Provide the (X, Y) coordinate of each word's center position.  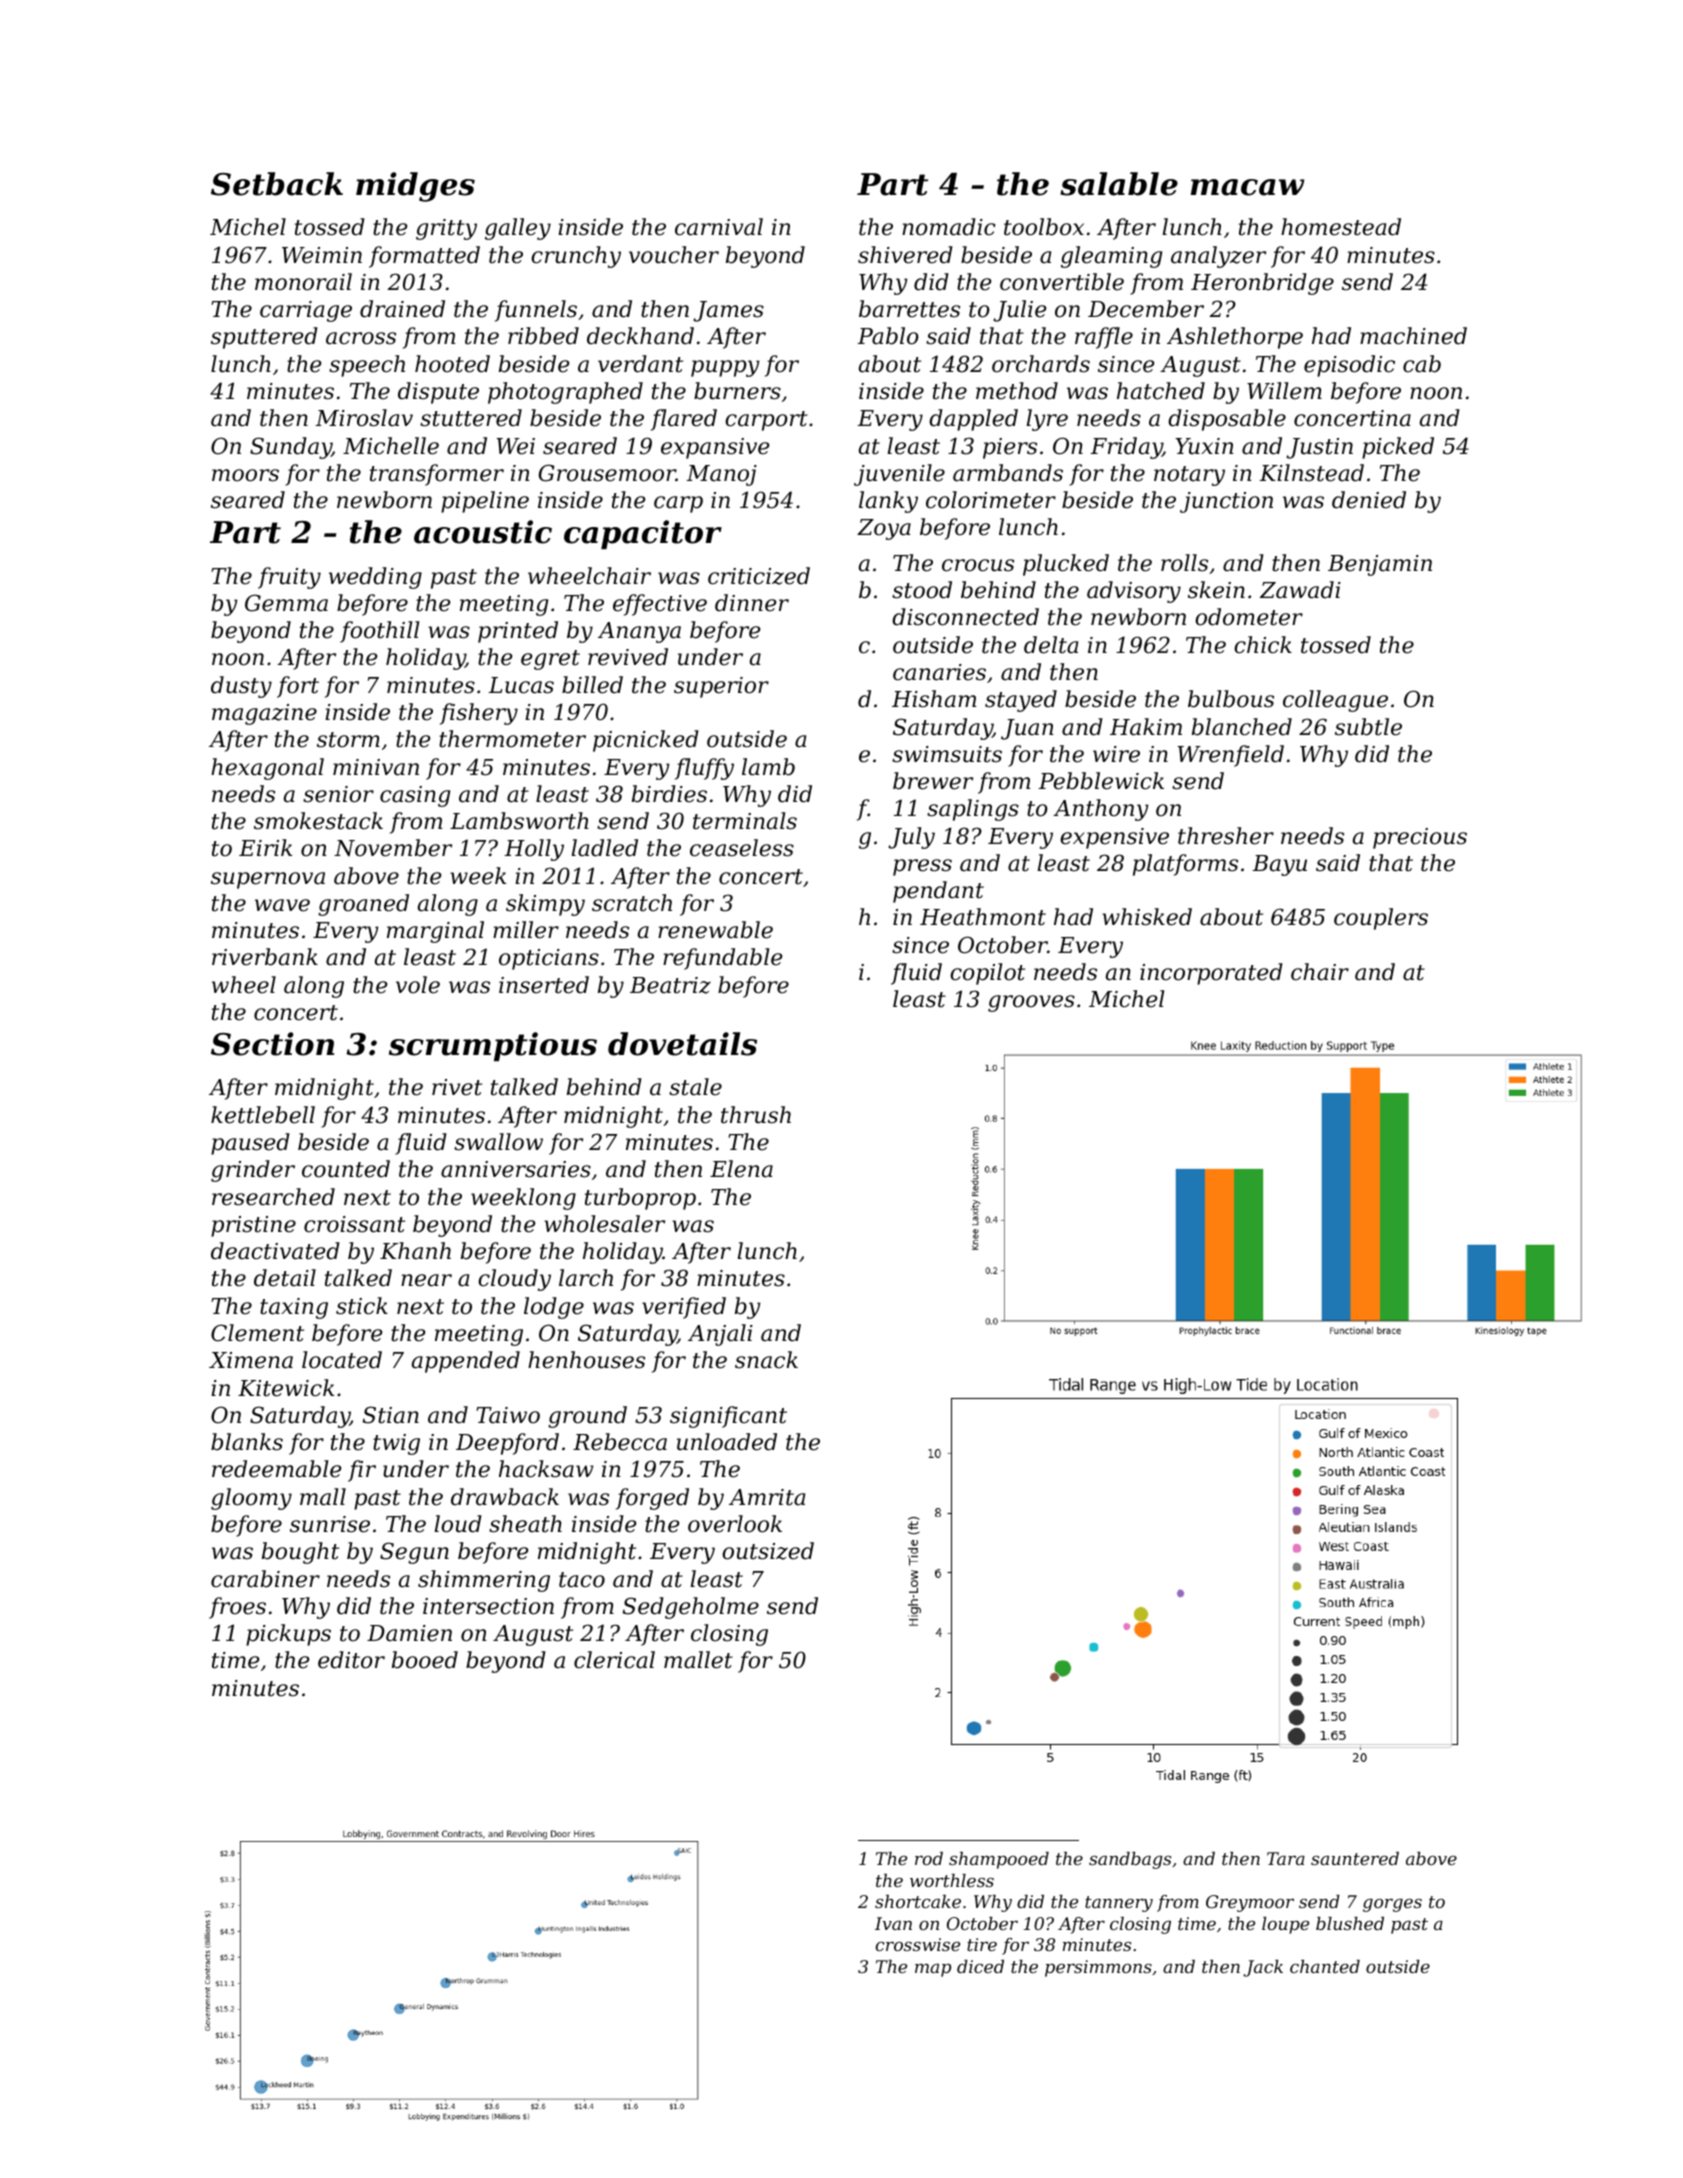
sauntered (1355, 1858)
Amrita (767, 1497)
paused (250, 1144)
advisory (1134, 592)
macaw (1247, 187)
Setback (277, 184)
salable (1119, 184)
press (922, 867)
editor (351, 1660)
